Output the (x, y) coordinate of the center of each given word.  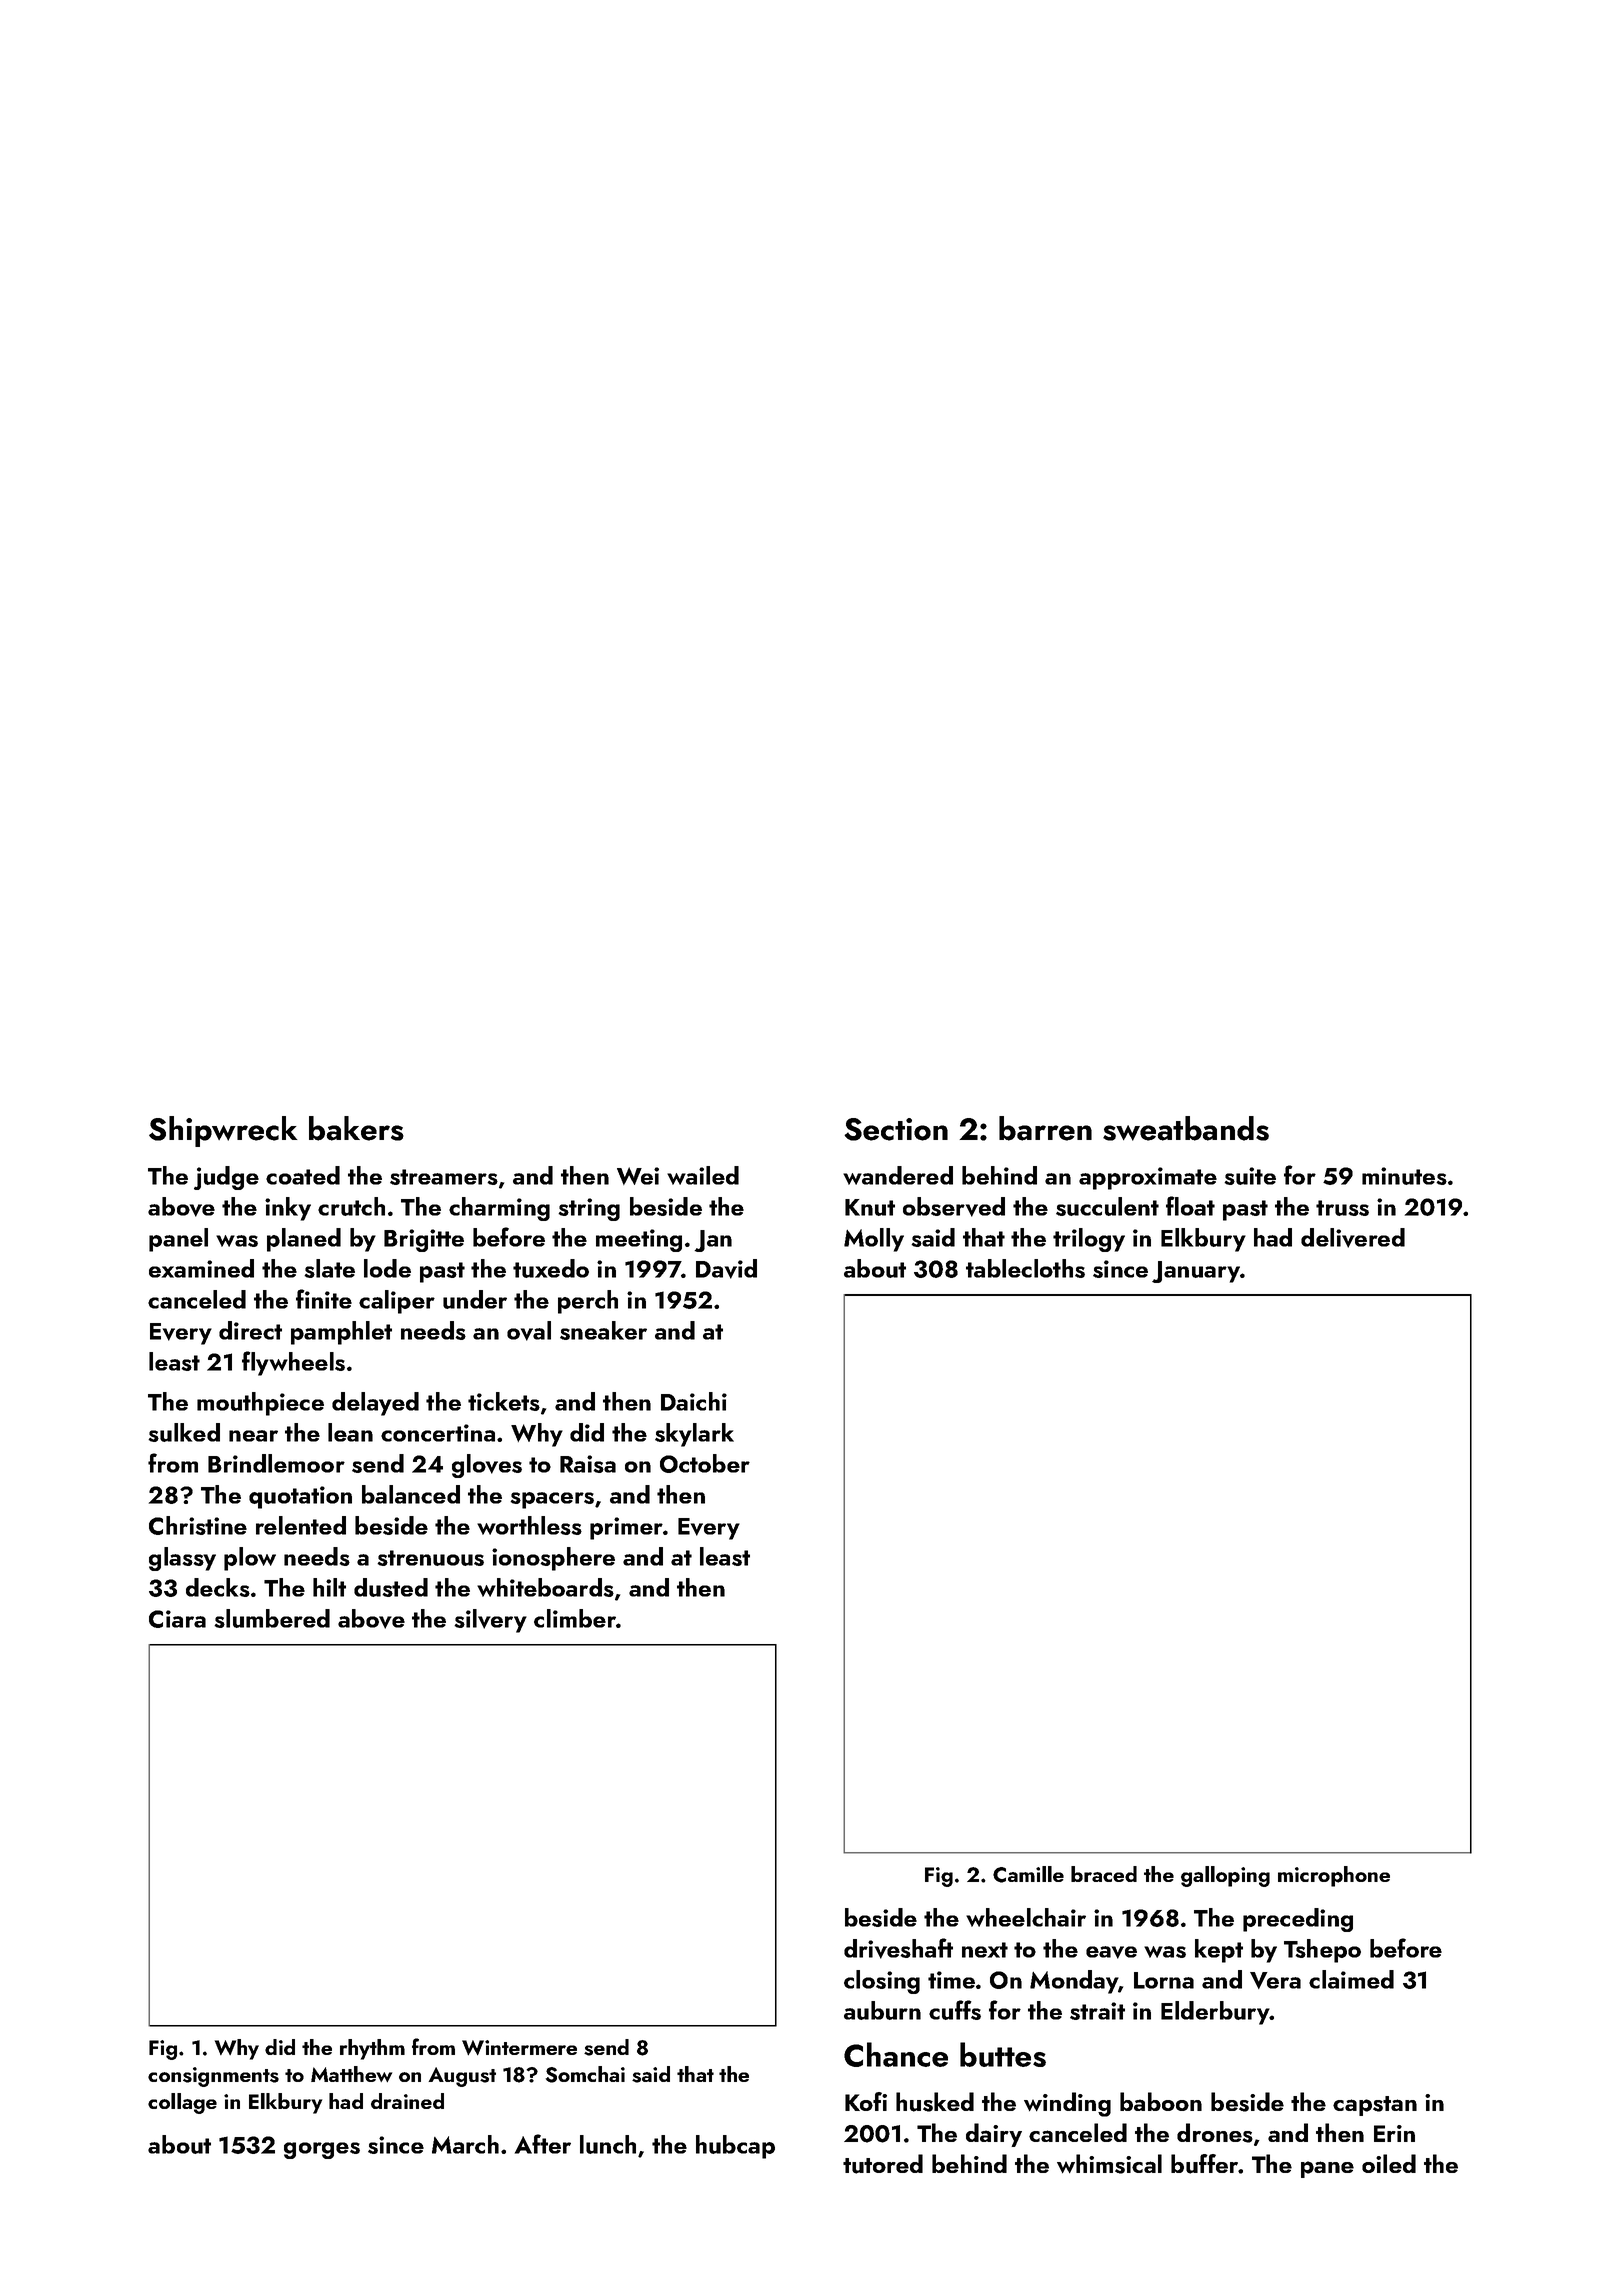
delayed (375, 1404)
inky (288, 1209)
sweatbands (1186, 1128)
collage (182, 2103)
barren (1045, 1128)
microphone (1334, 1876)
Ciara (177, 1619)
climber (575, 1618)
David (726, 1269)
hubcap (735, 2147)
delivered (1353, 1238)
